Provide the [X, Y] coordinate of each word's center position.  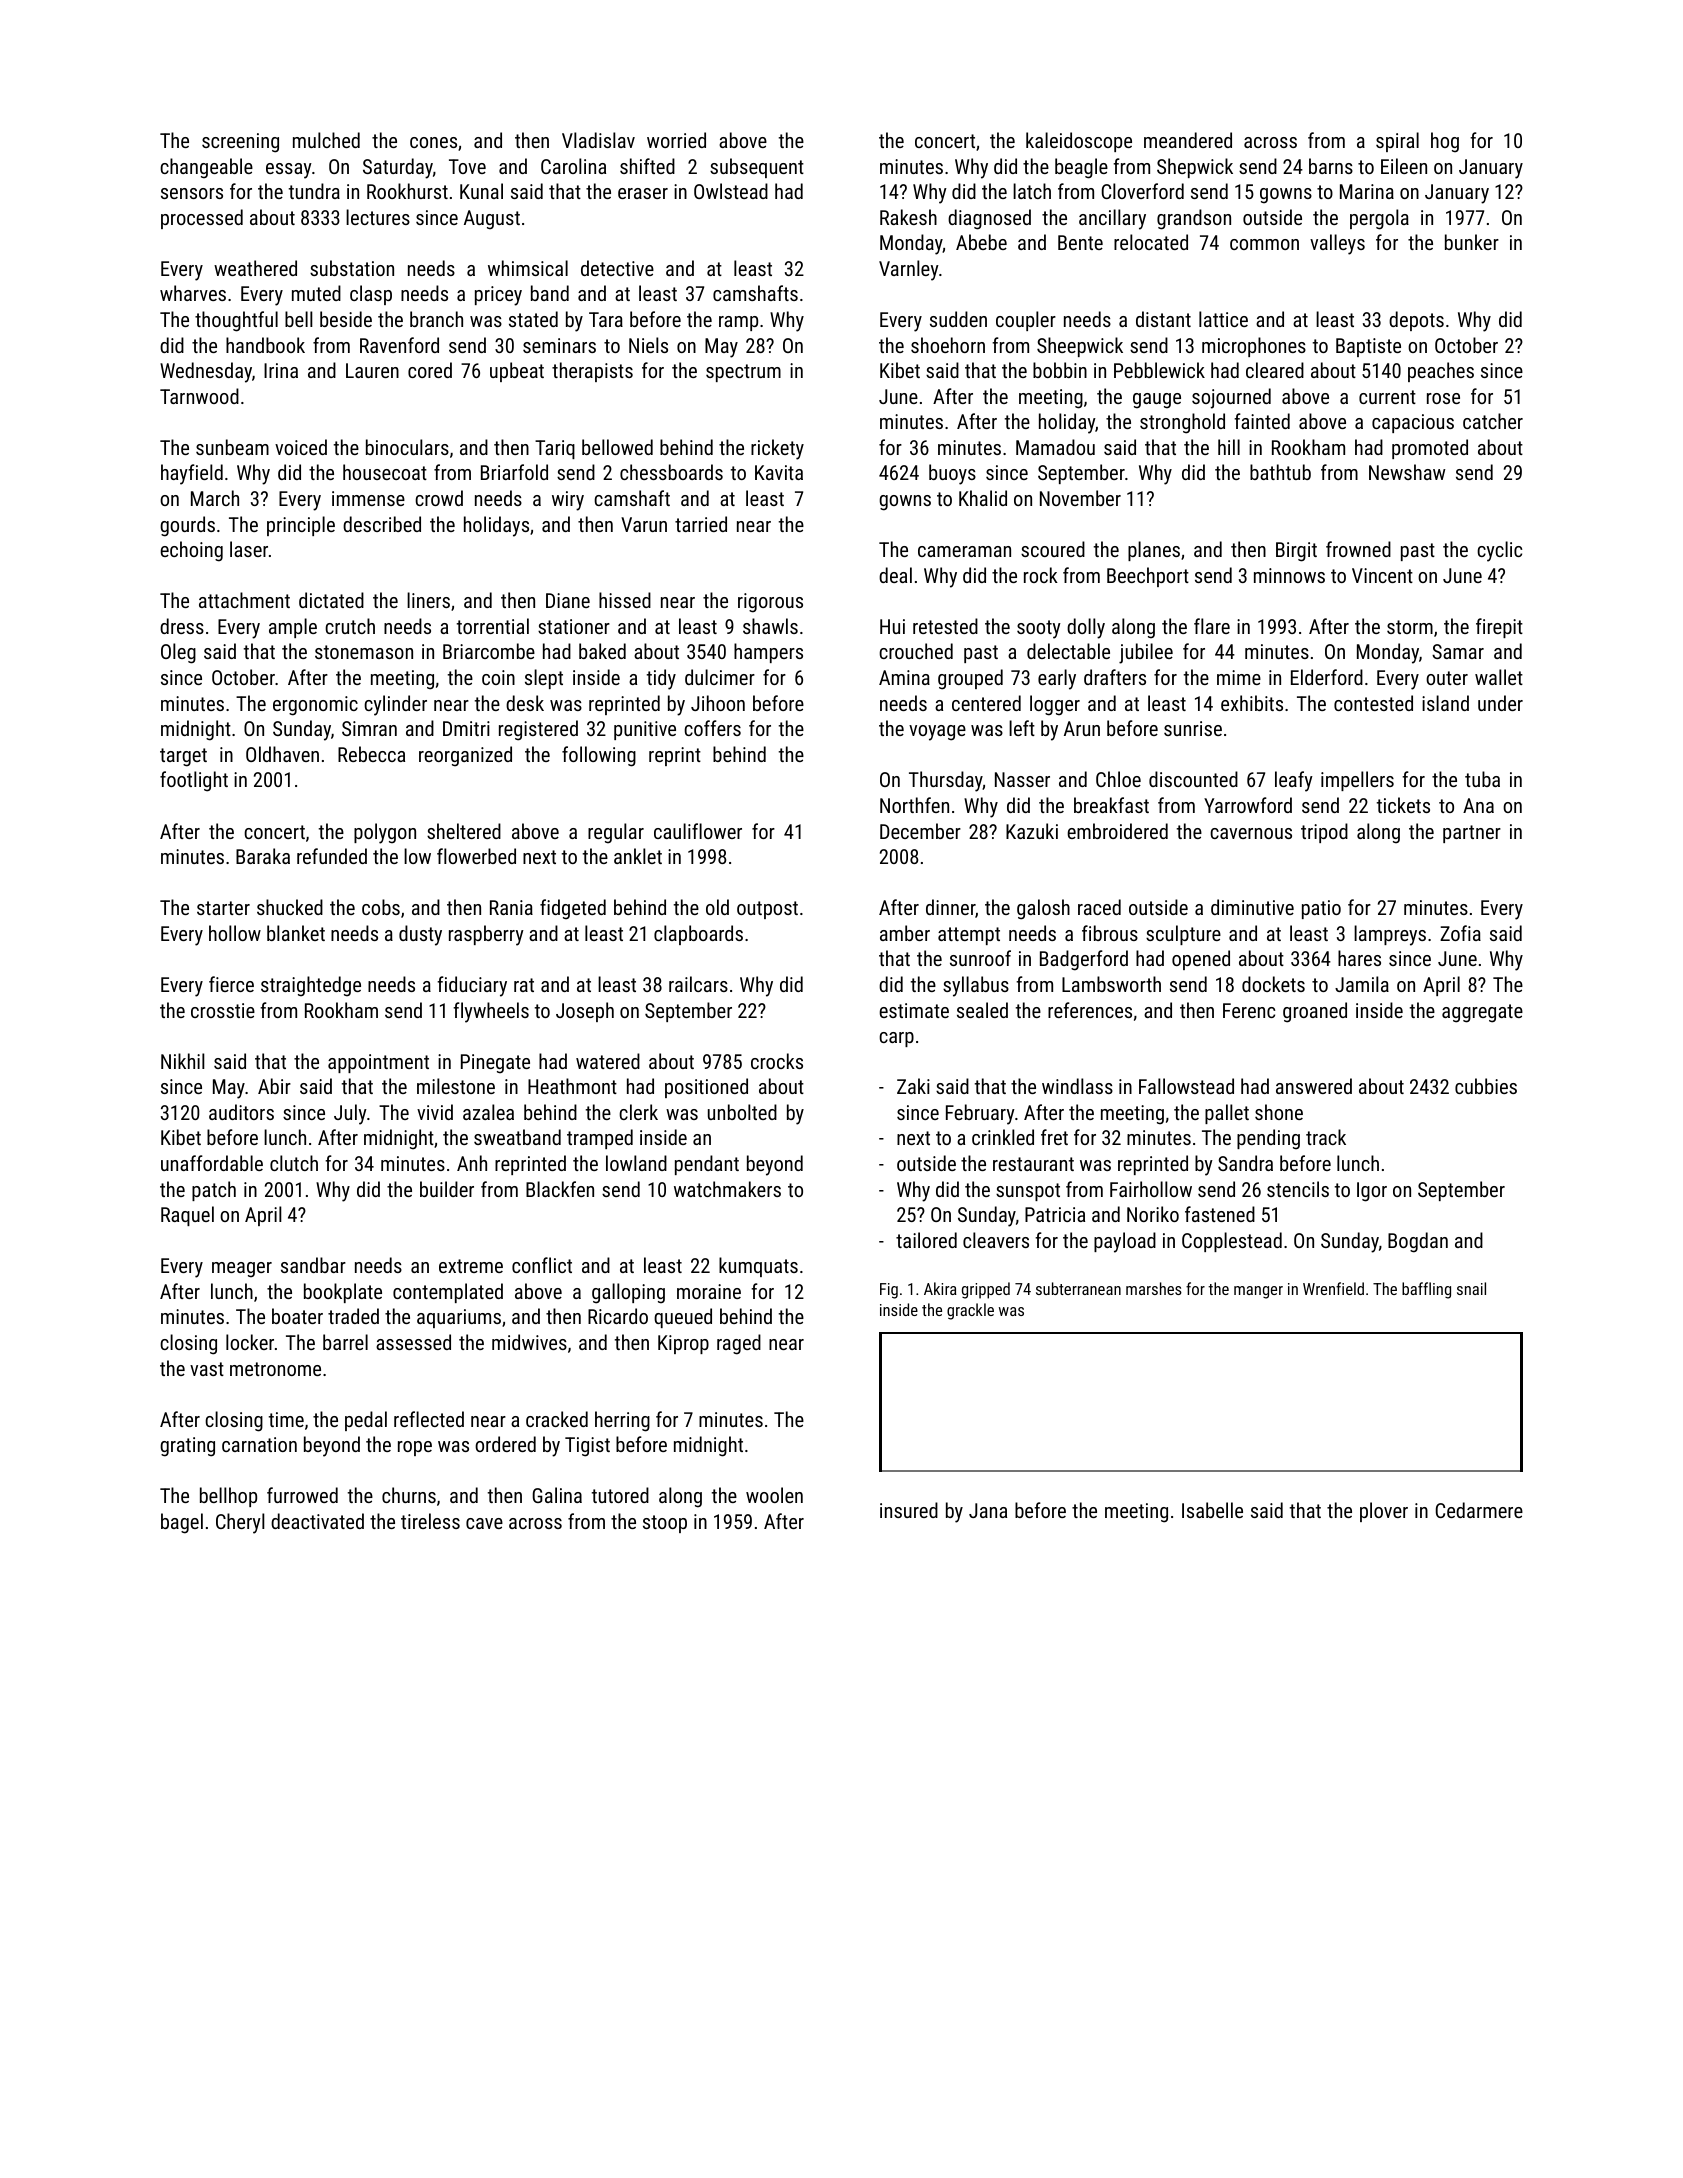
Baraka [263, 856]
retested [945, 626]
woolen [774, 1495]
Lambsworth [1111, 984]
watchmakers [727, 1189]
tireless [430, 1521]
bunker [1472, 242]
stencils [1298, 1189]
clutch [294, 1163]
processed [202, 219]
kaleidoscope [1079, 142]
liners [428, 600]
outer [1447, 678]
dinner [950, 907]
